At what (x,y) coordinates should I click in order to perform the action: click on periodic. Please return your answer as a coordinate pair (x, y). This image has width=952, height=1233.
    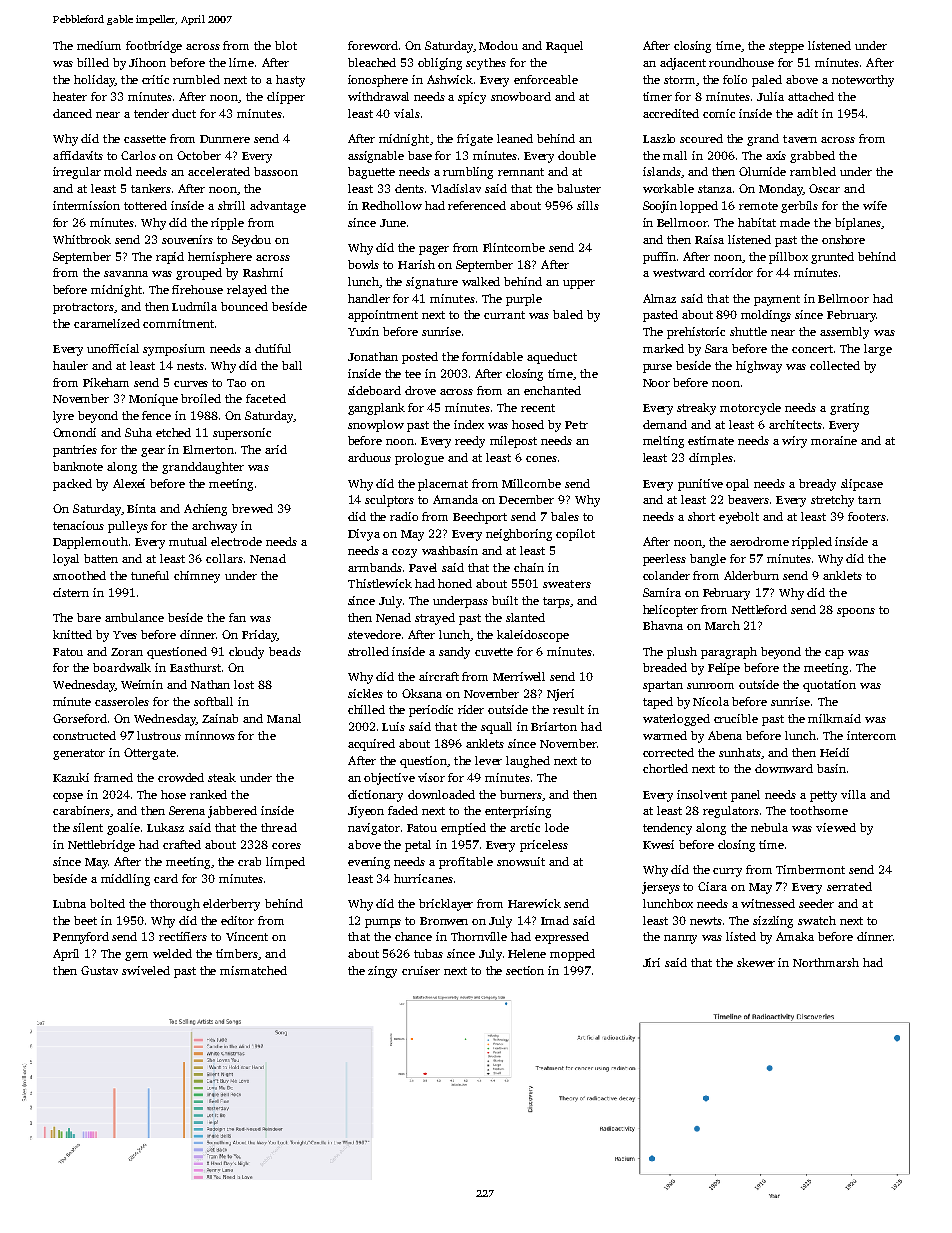
    Looking at the image, I should click on (431, 711).
